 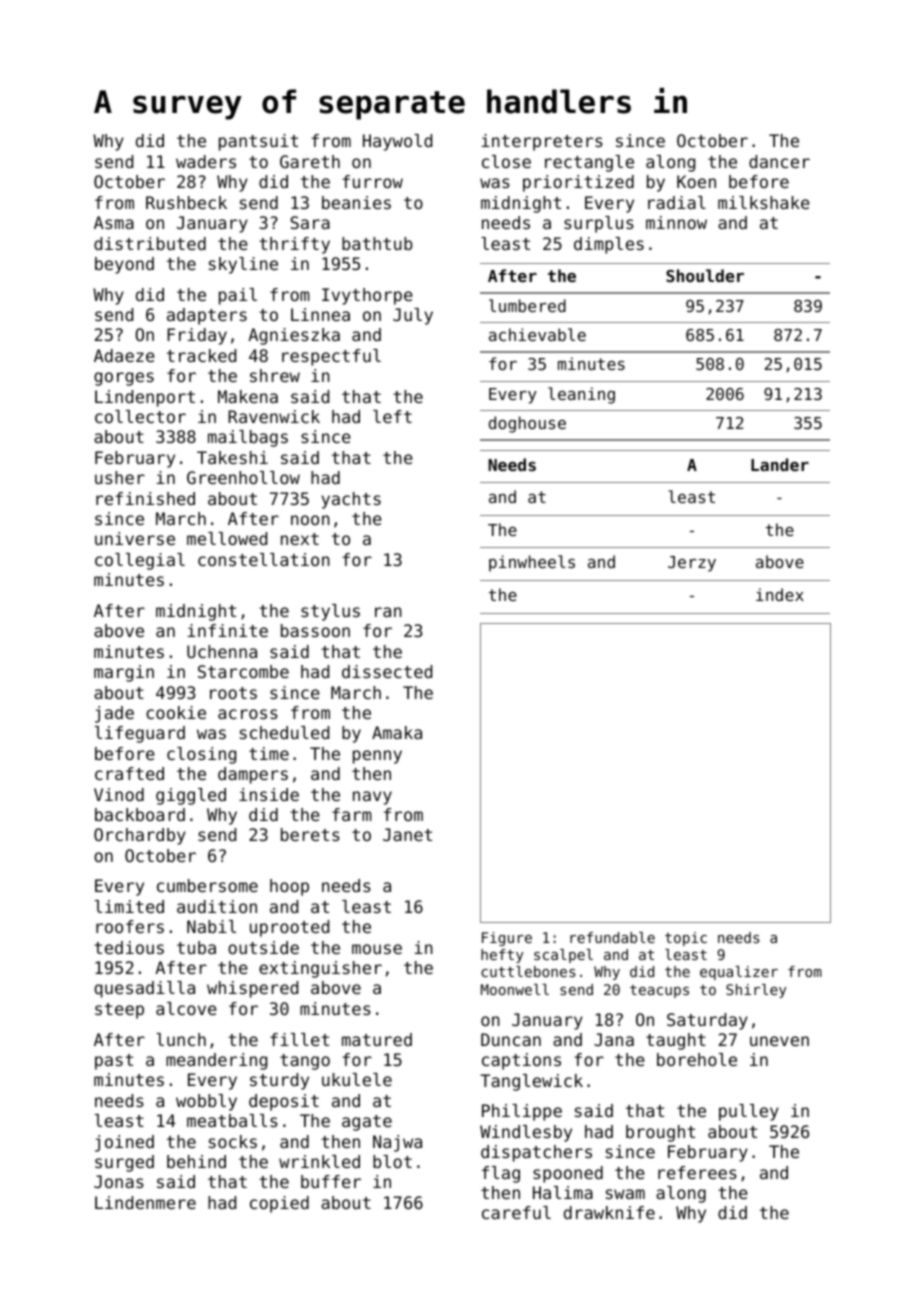 I want to click on mouse, so click(x=377, y=949).
